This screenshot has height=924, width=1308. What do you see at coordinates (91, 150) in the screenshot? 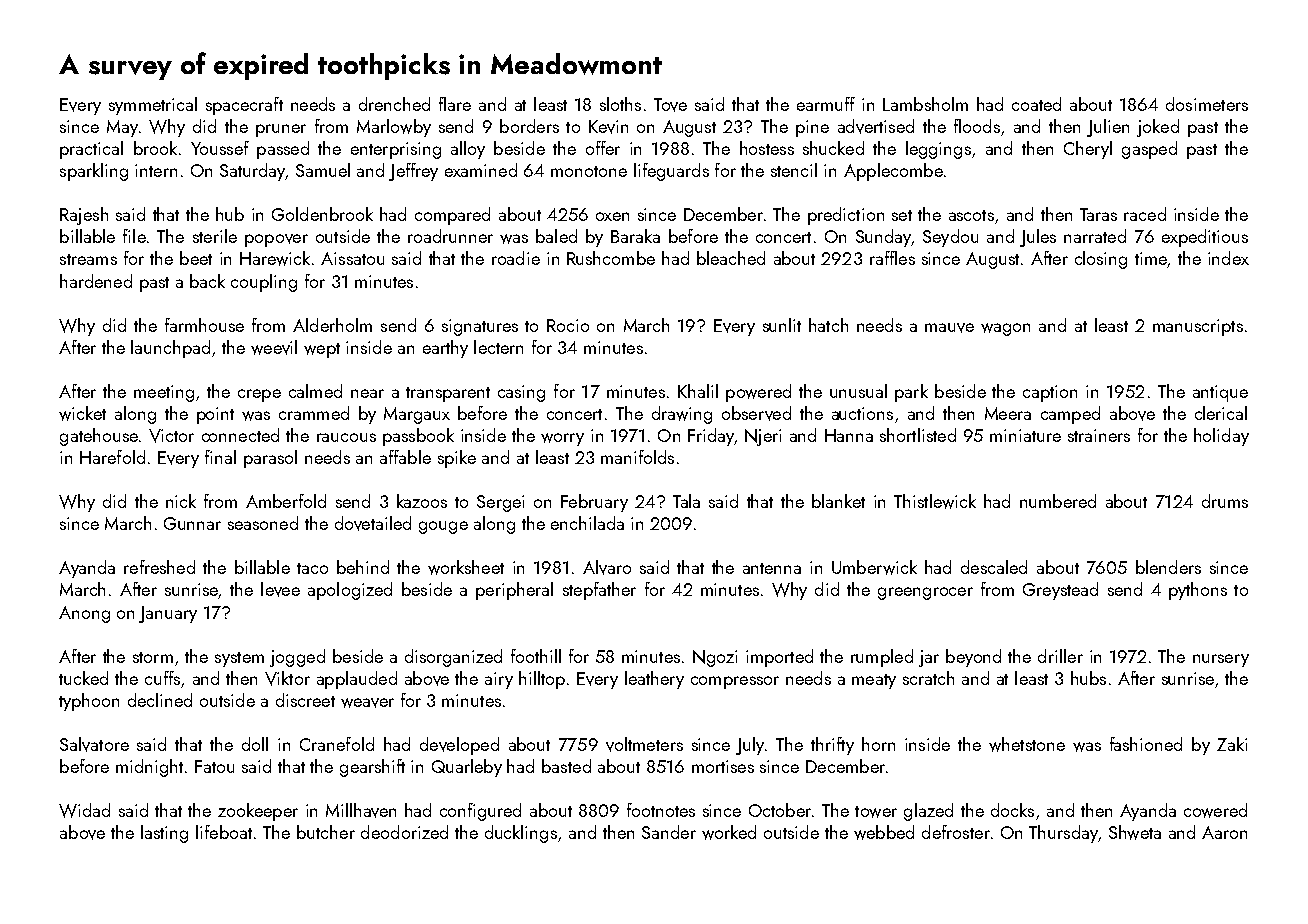
I see `practical` at bounding box center [91, 150].
